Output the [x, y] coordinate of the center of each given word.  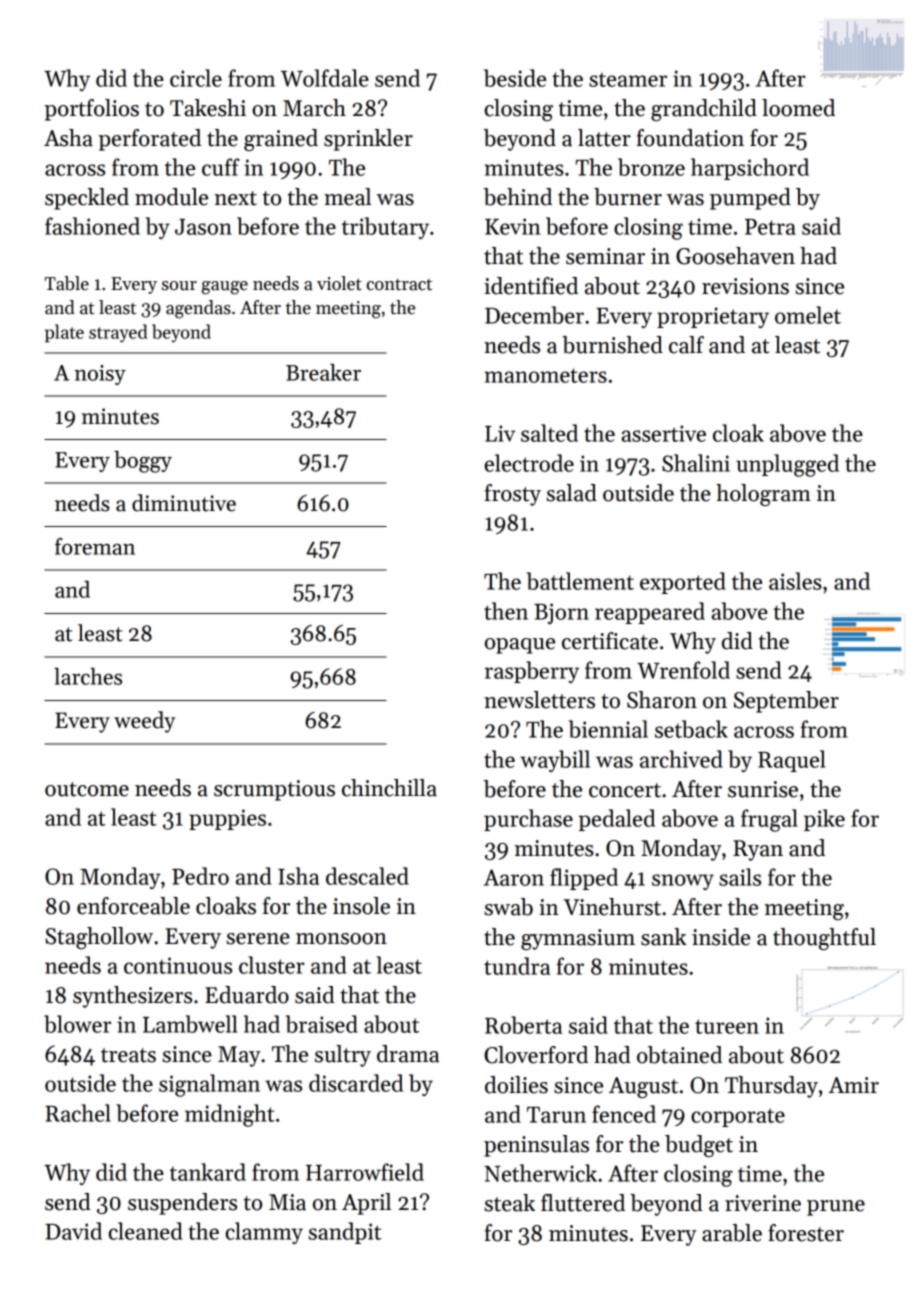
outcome [87, 789]
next [236, 198]
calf [686, 345]
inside [721, 937]
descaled [367, 876]
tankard [208, 1172]
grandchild [704, 110]
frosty [513, 495]
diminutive [184, 503]
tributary [385, 228]
